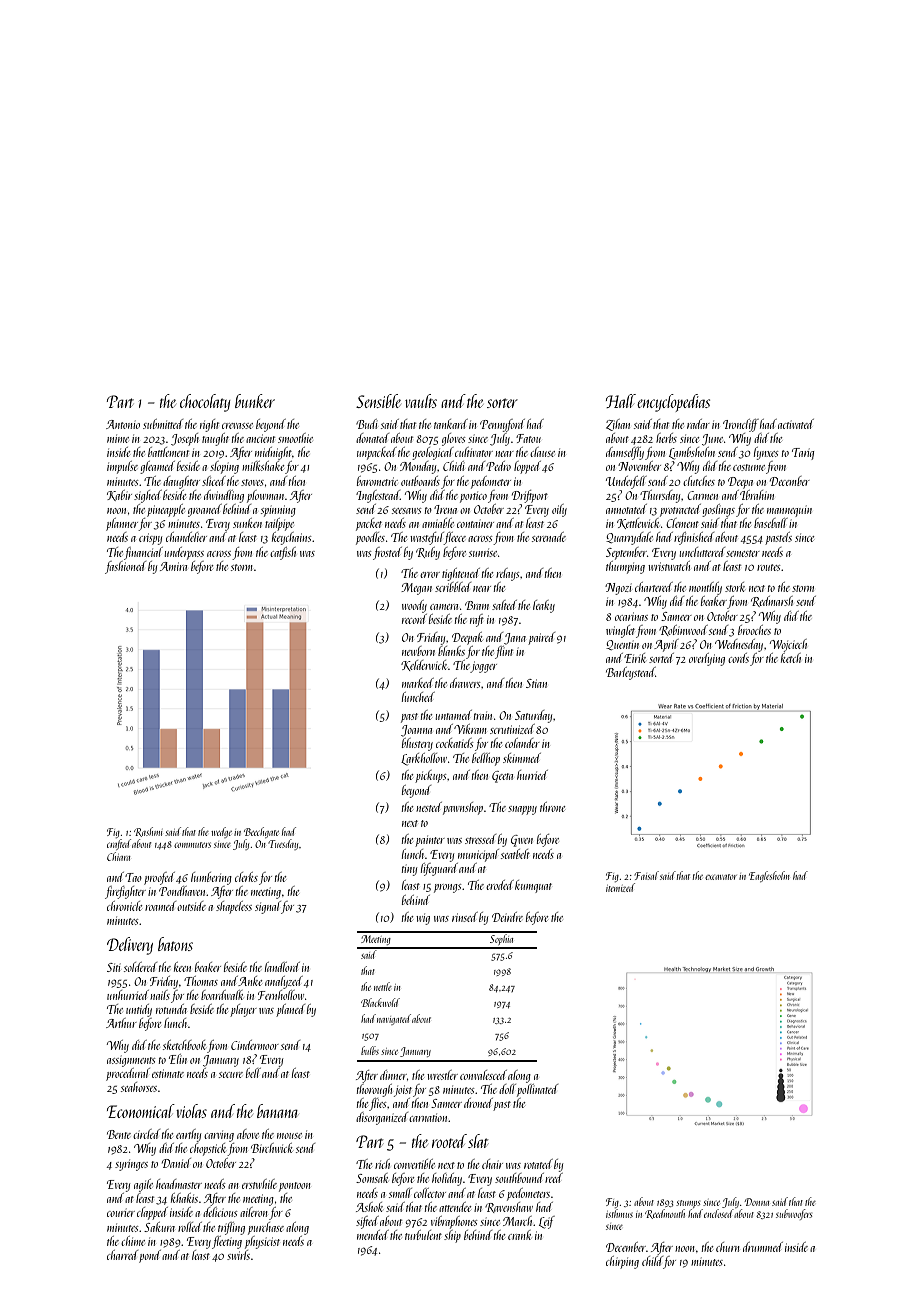  Describe the element at coordinates (430, 1193) in the document. I see `collector` at that location.
